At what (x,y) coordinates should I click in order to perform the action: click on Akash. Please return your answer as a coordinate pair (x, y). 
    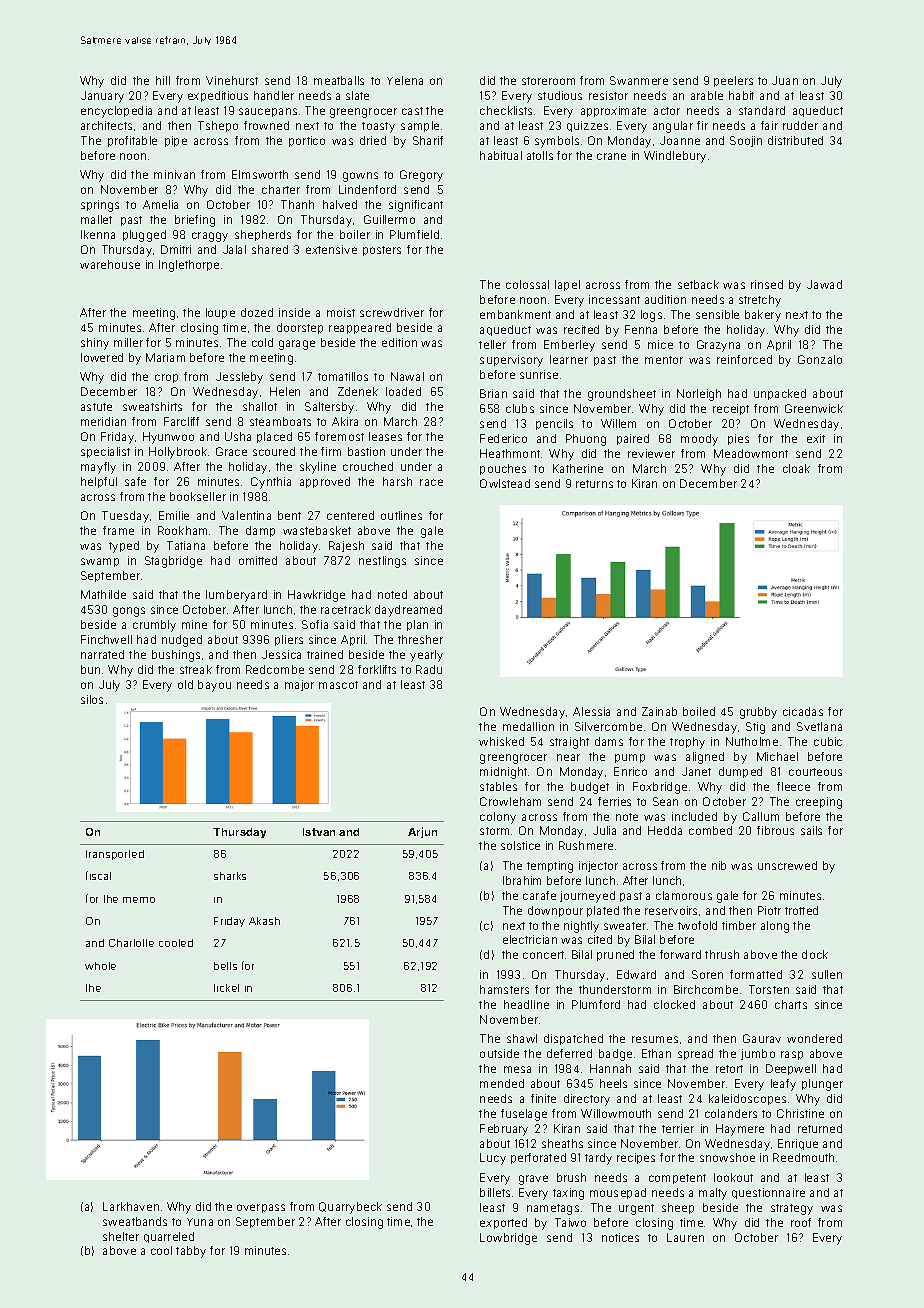
    Looking at the image, I should click on (264, 921).
